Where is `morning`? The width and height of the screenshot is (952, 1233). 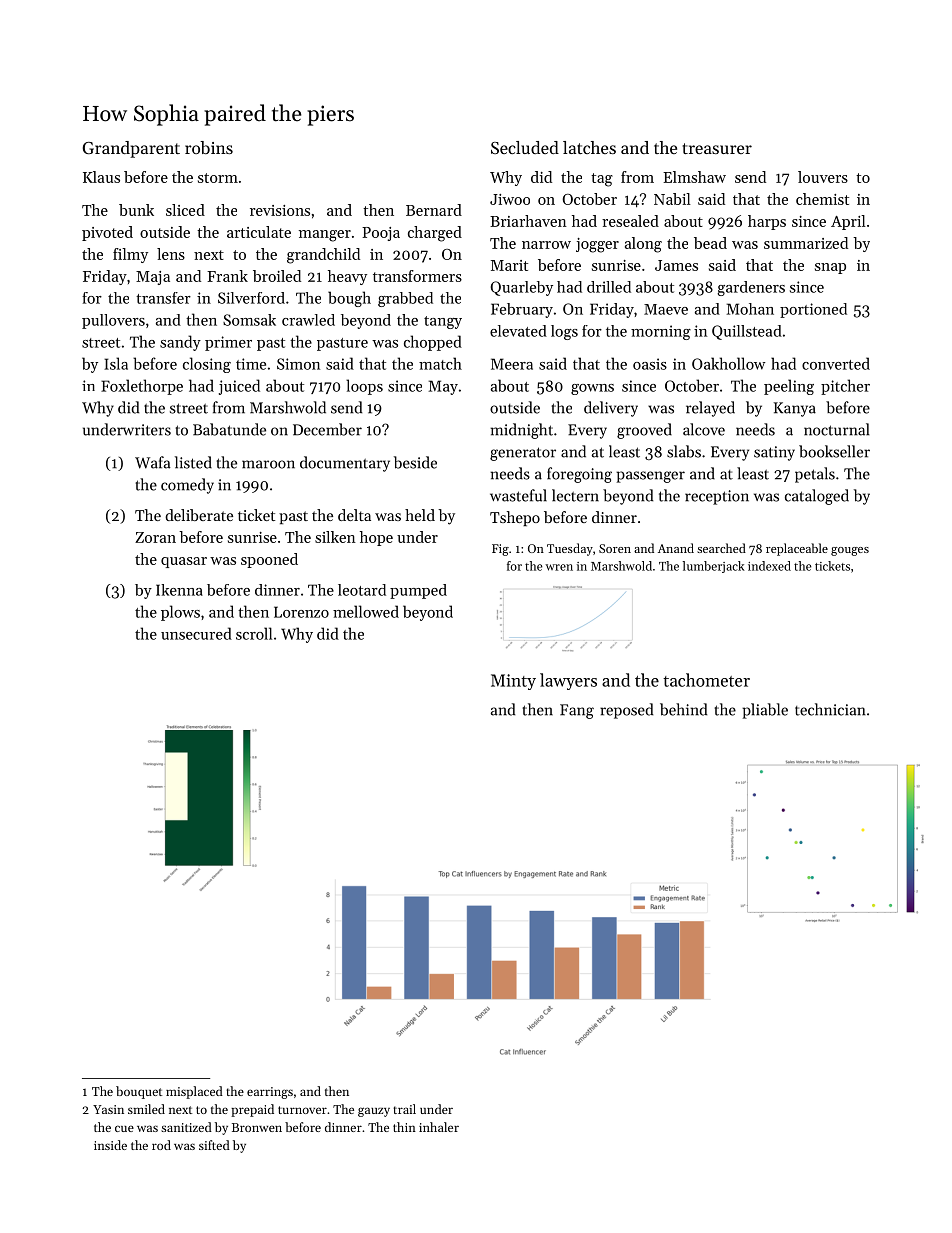
morning is located at coordinates (661, 332).
